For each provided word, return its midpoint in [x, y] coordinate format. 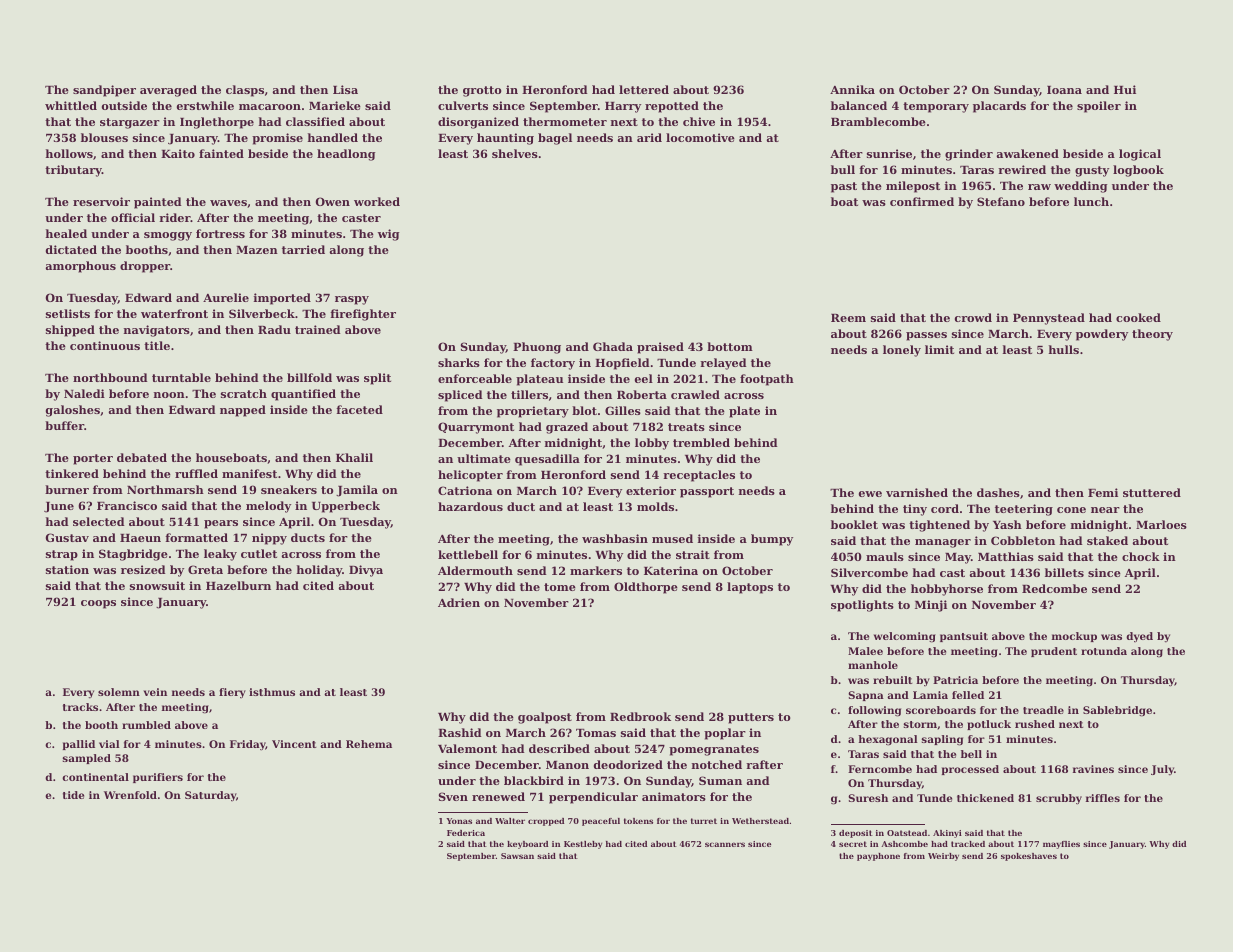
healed [66, 233]
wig [389, 235]
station [67, 569]
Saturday [210, 796]
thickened [985, 798]
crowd [973, 317]
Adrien [459, 602]
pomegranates [714, 750]
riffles [1103, 798]
